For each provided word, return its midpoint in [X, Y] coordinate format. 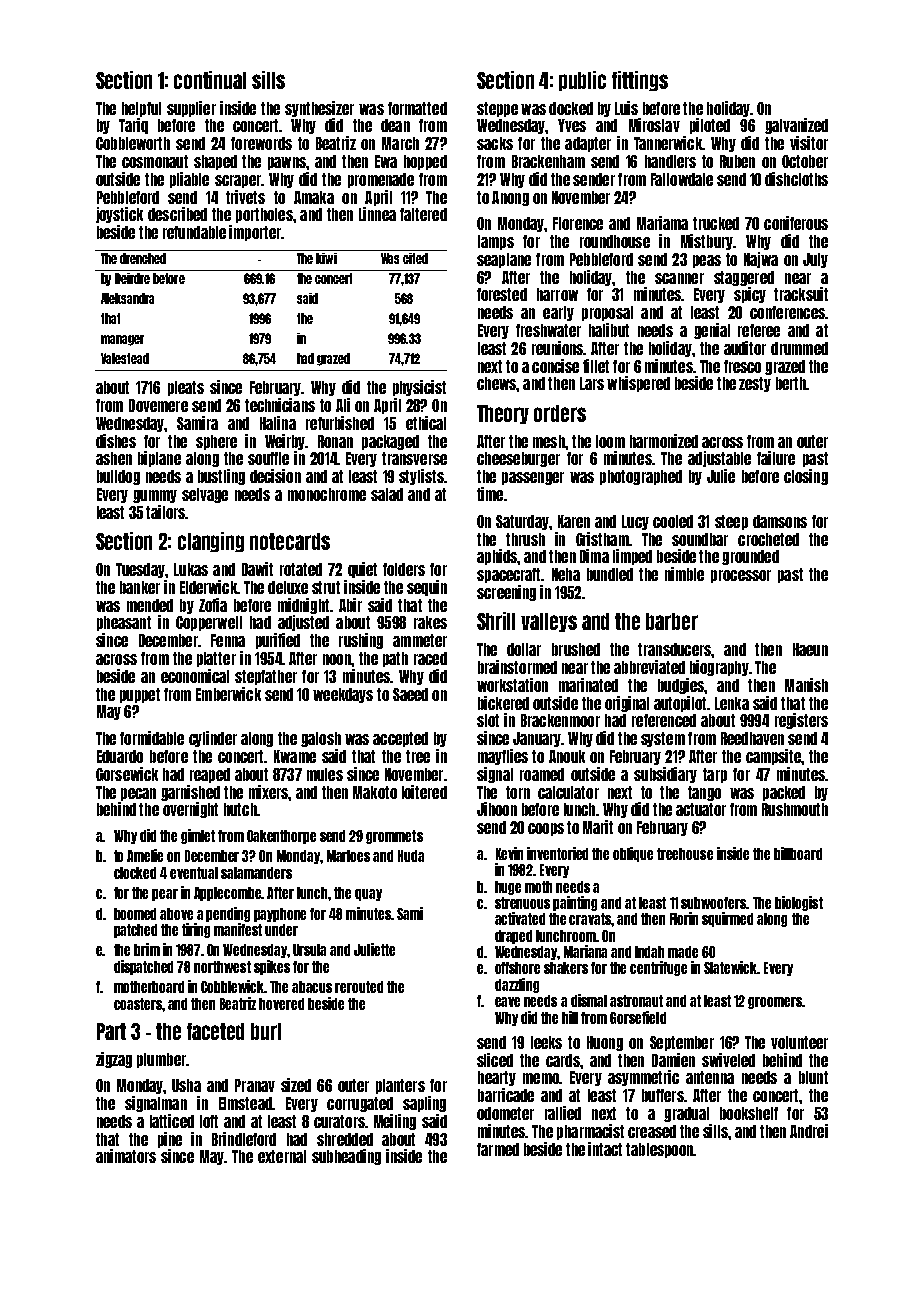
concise [555, 366]
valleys [549, 622]
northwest [222, 967]
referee [759, 330]
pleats [186, 388]
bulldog [118, 477]
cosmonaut [155, 161]
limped [632, 557]
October [805, 161]
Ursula [309, 950]
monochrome [327, 494]
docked [571, 108]
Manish [806, 685]
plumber [161, 1060]
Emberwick [228, 694]
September [682, 1043]
